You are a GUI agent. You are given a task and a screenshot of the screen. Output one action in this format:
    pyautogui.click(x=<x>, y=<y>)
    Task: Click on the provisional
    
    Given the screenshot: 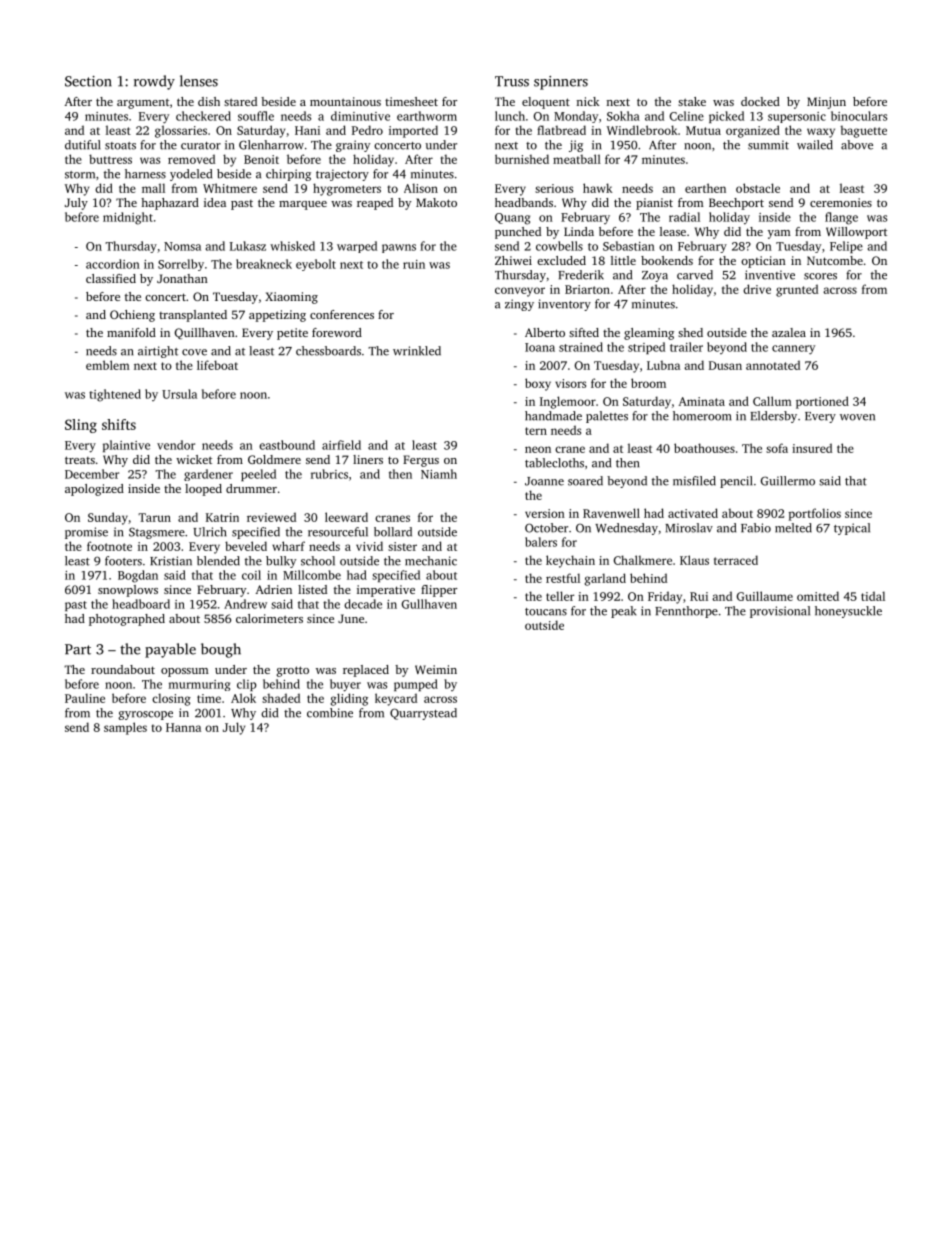 What is the action you would take?
    pyautogui.click(x=780, y=612)
